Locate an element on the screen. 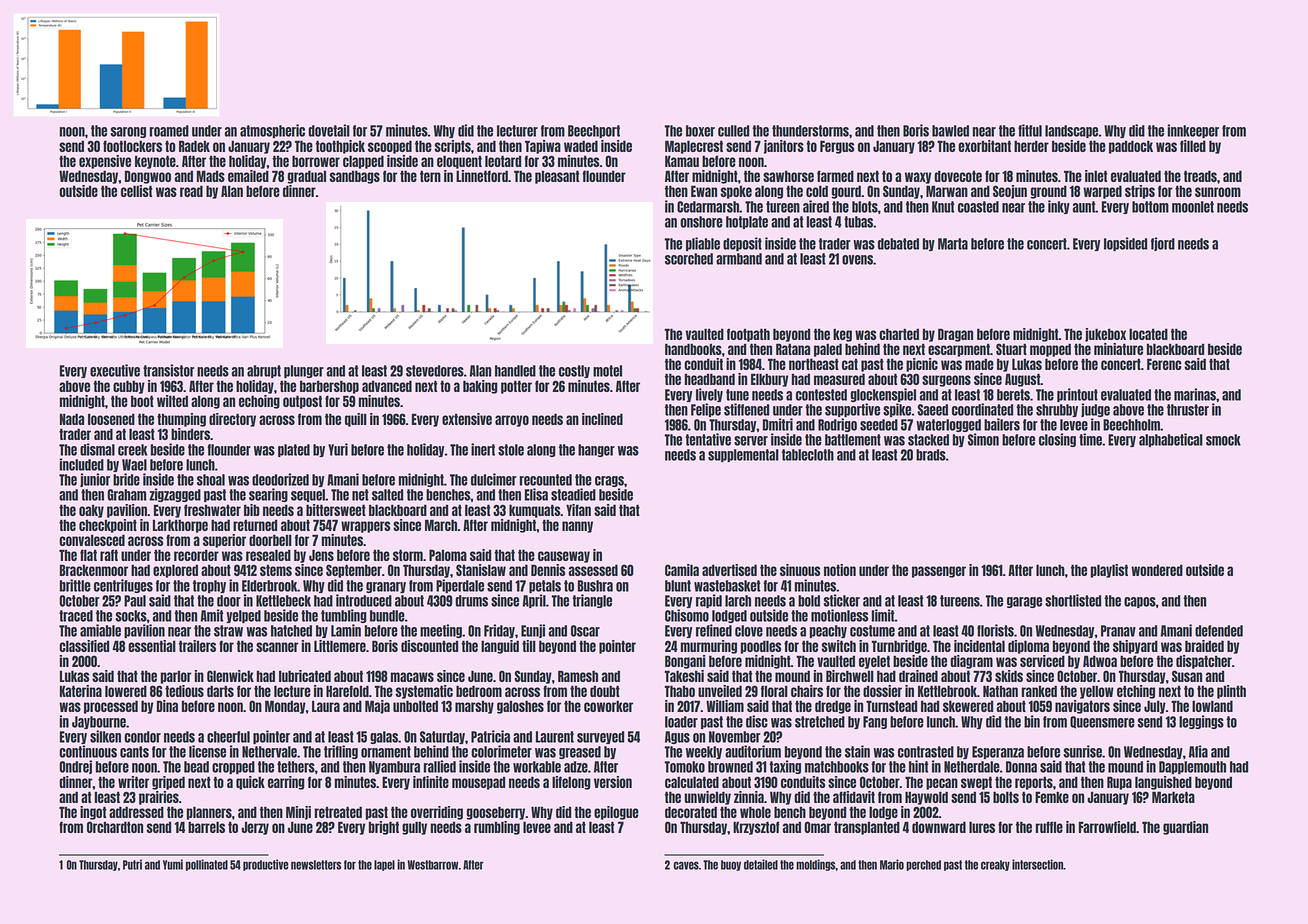 The width and height of the screenshot is (1308, 924). buoy is located at coordinates (731, 865).
